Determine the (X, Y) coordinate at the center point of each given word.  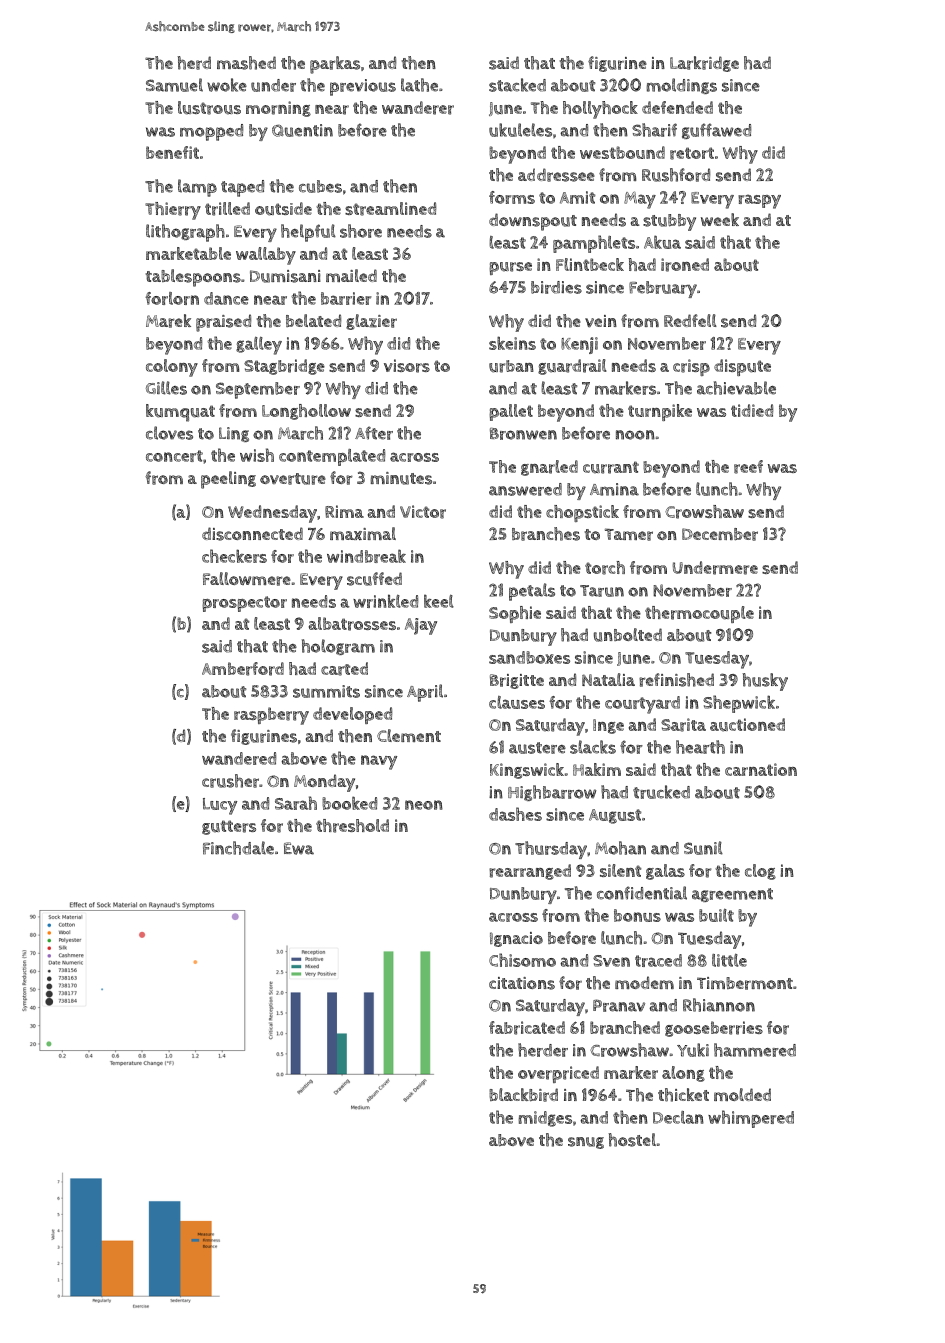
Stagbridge (284, 367)
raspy (759, 201)
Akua (662, 242)
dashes (515, 814)
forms (512, 197)
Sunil (703, 848)
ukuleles (520, 130)
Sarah (296, 803)
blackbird (523, 1095)
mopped (211, 132)
